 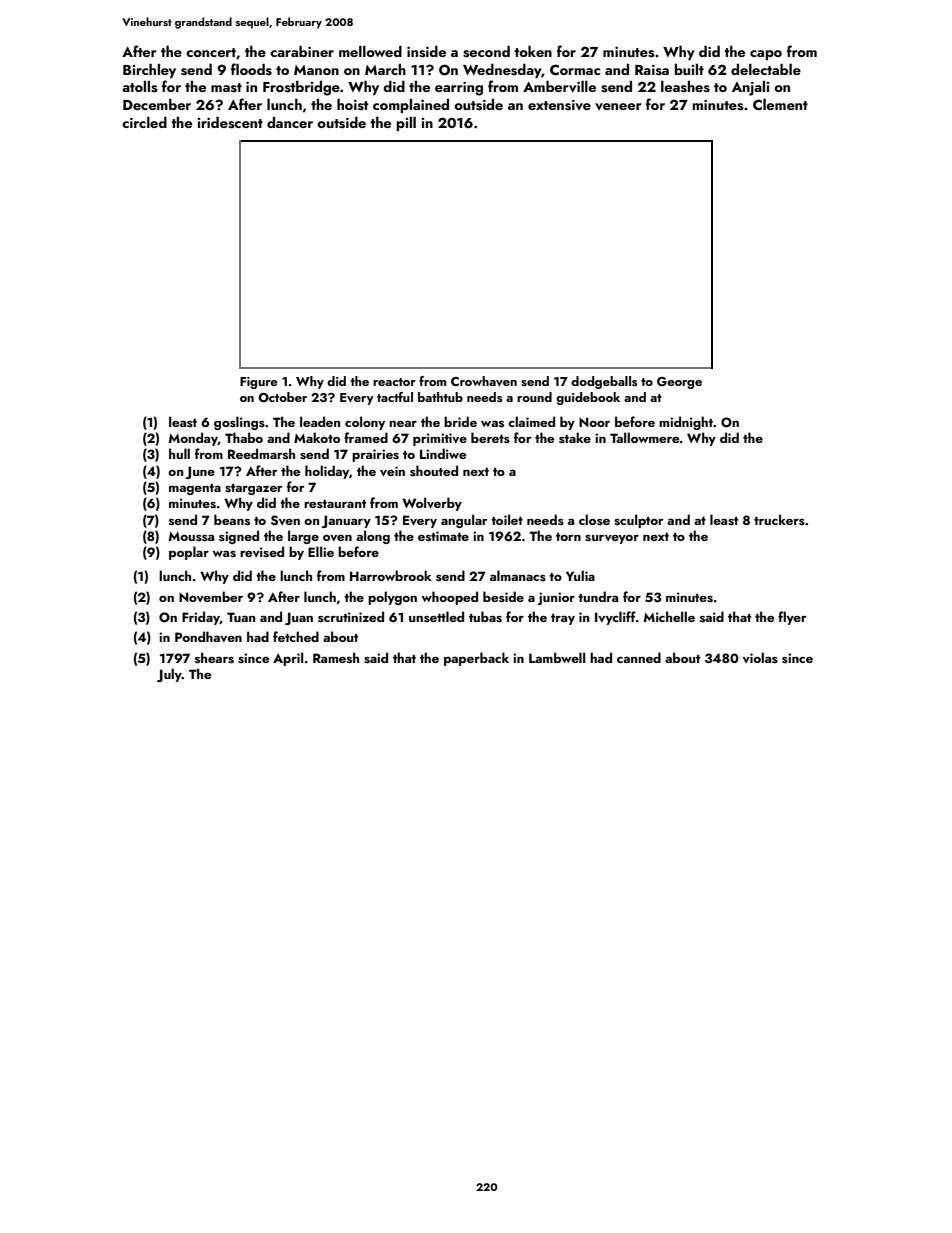 I want to click on Pondhaven, so click(x=208, y=636).
